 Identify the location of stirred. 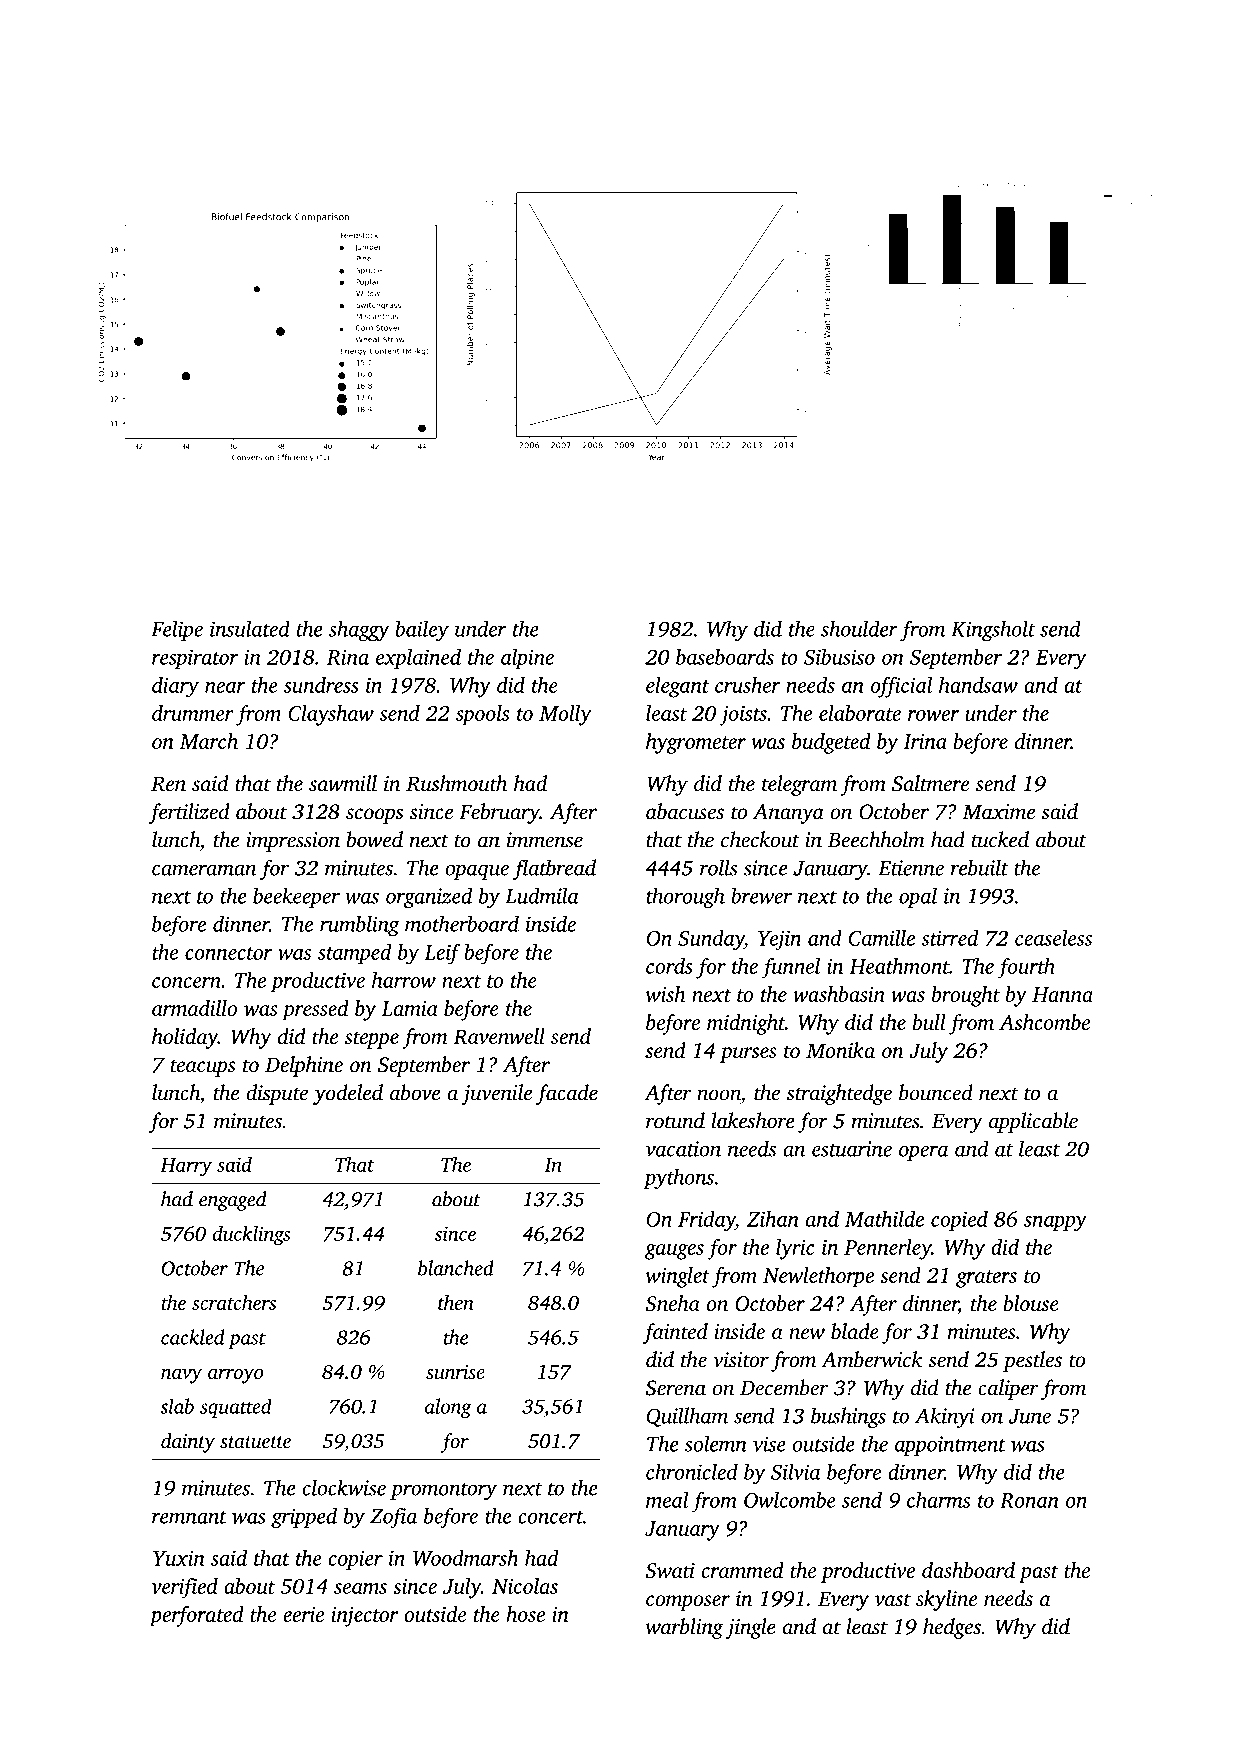
(949, 938).
